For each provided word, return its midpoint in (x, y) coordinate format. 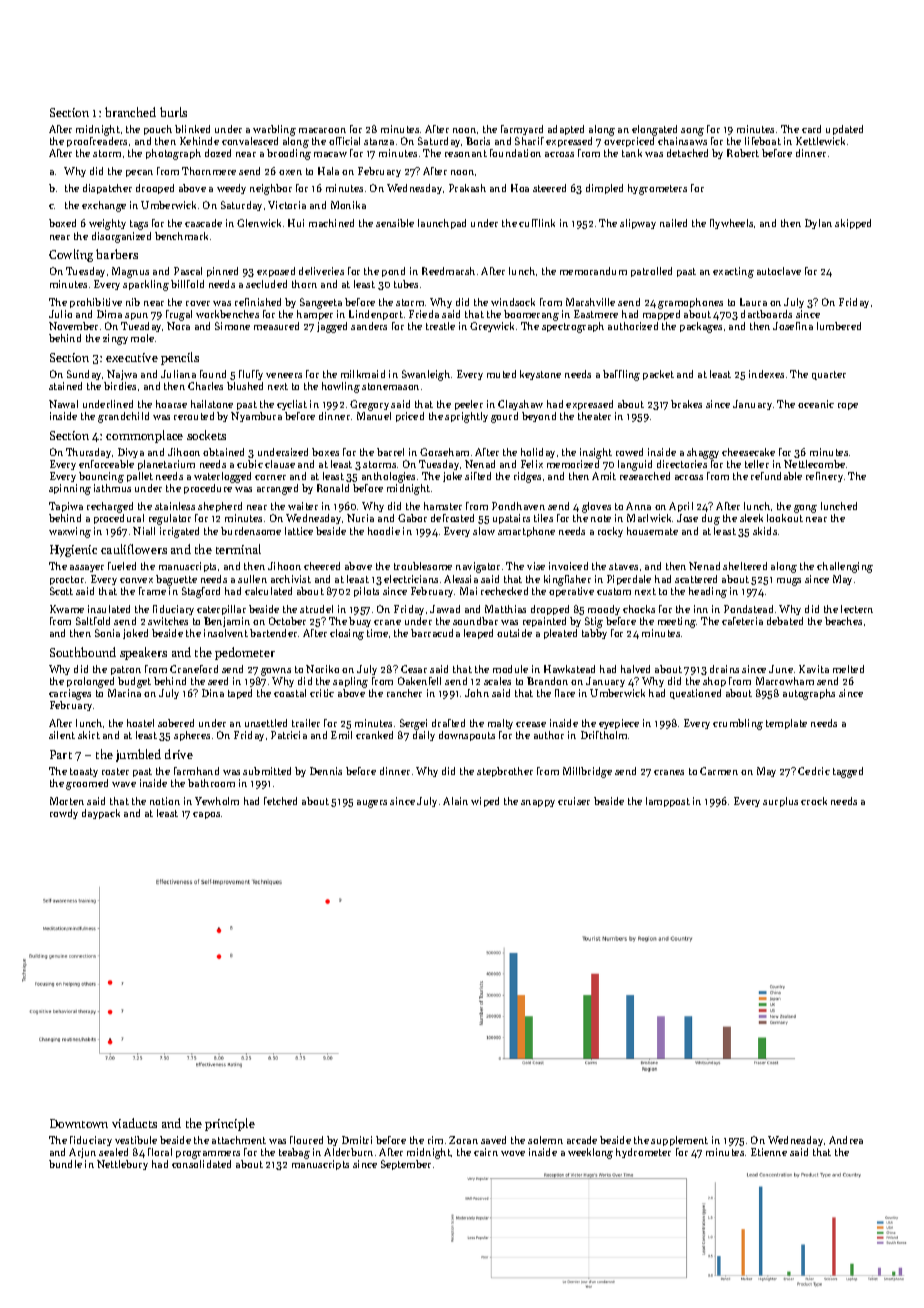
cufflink (537, 223)
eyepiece (619, 724)
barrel (390, 452)
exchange (104, 206)
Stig (594, 622)
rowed (629, 452)
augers (372, 804)
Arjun (82, 1153)
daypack (101, 814)
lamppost (668, 802)
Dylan (818, 224)
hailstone (212, 404)
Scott (61, 591)
